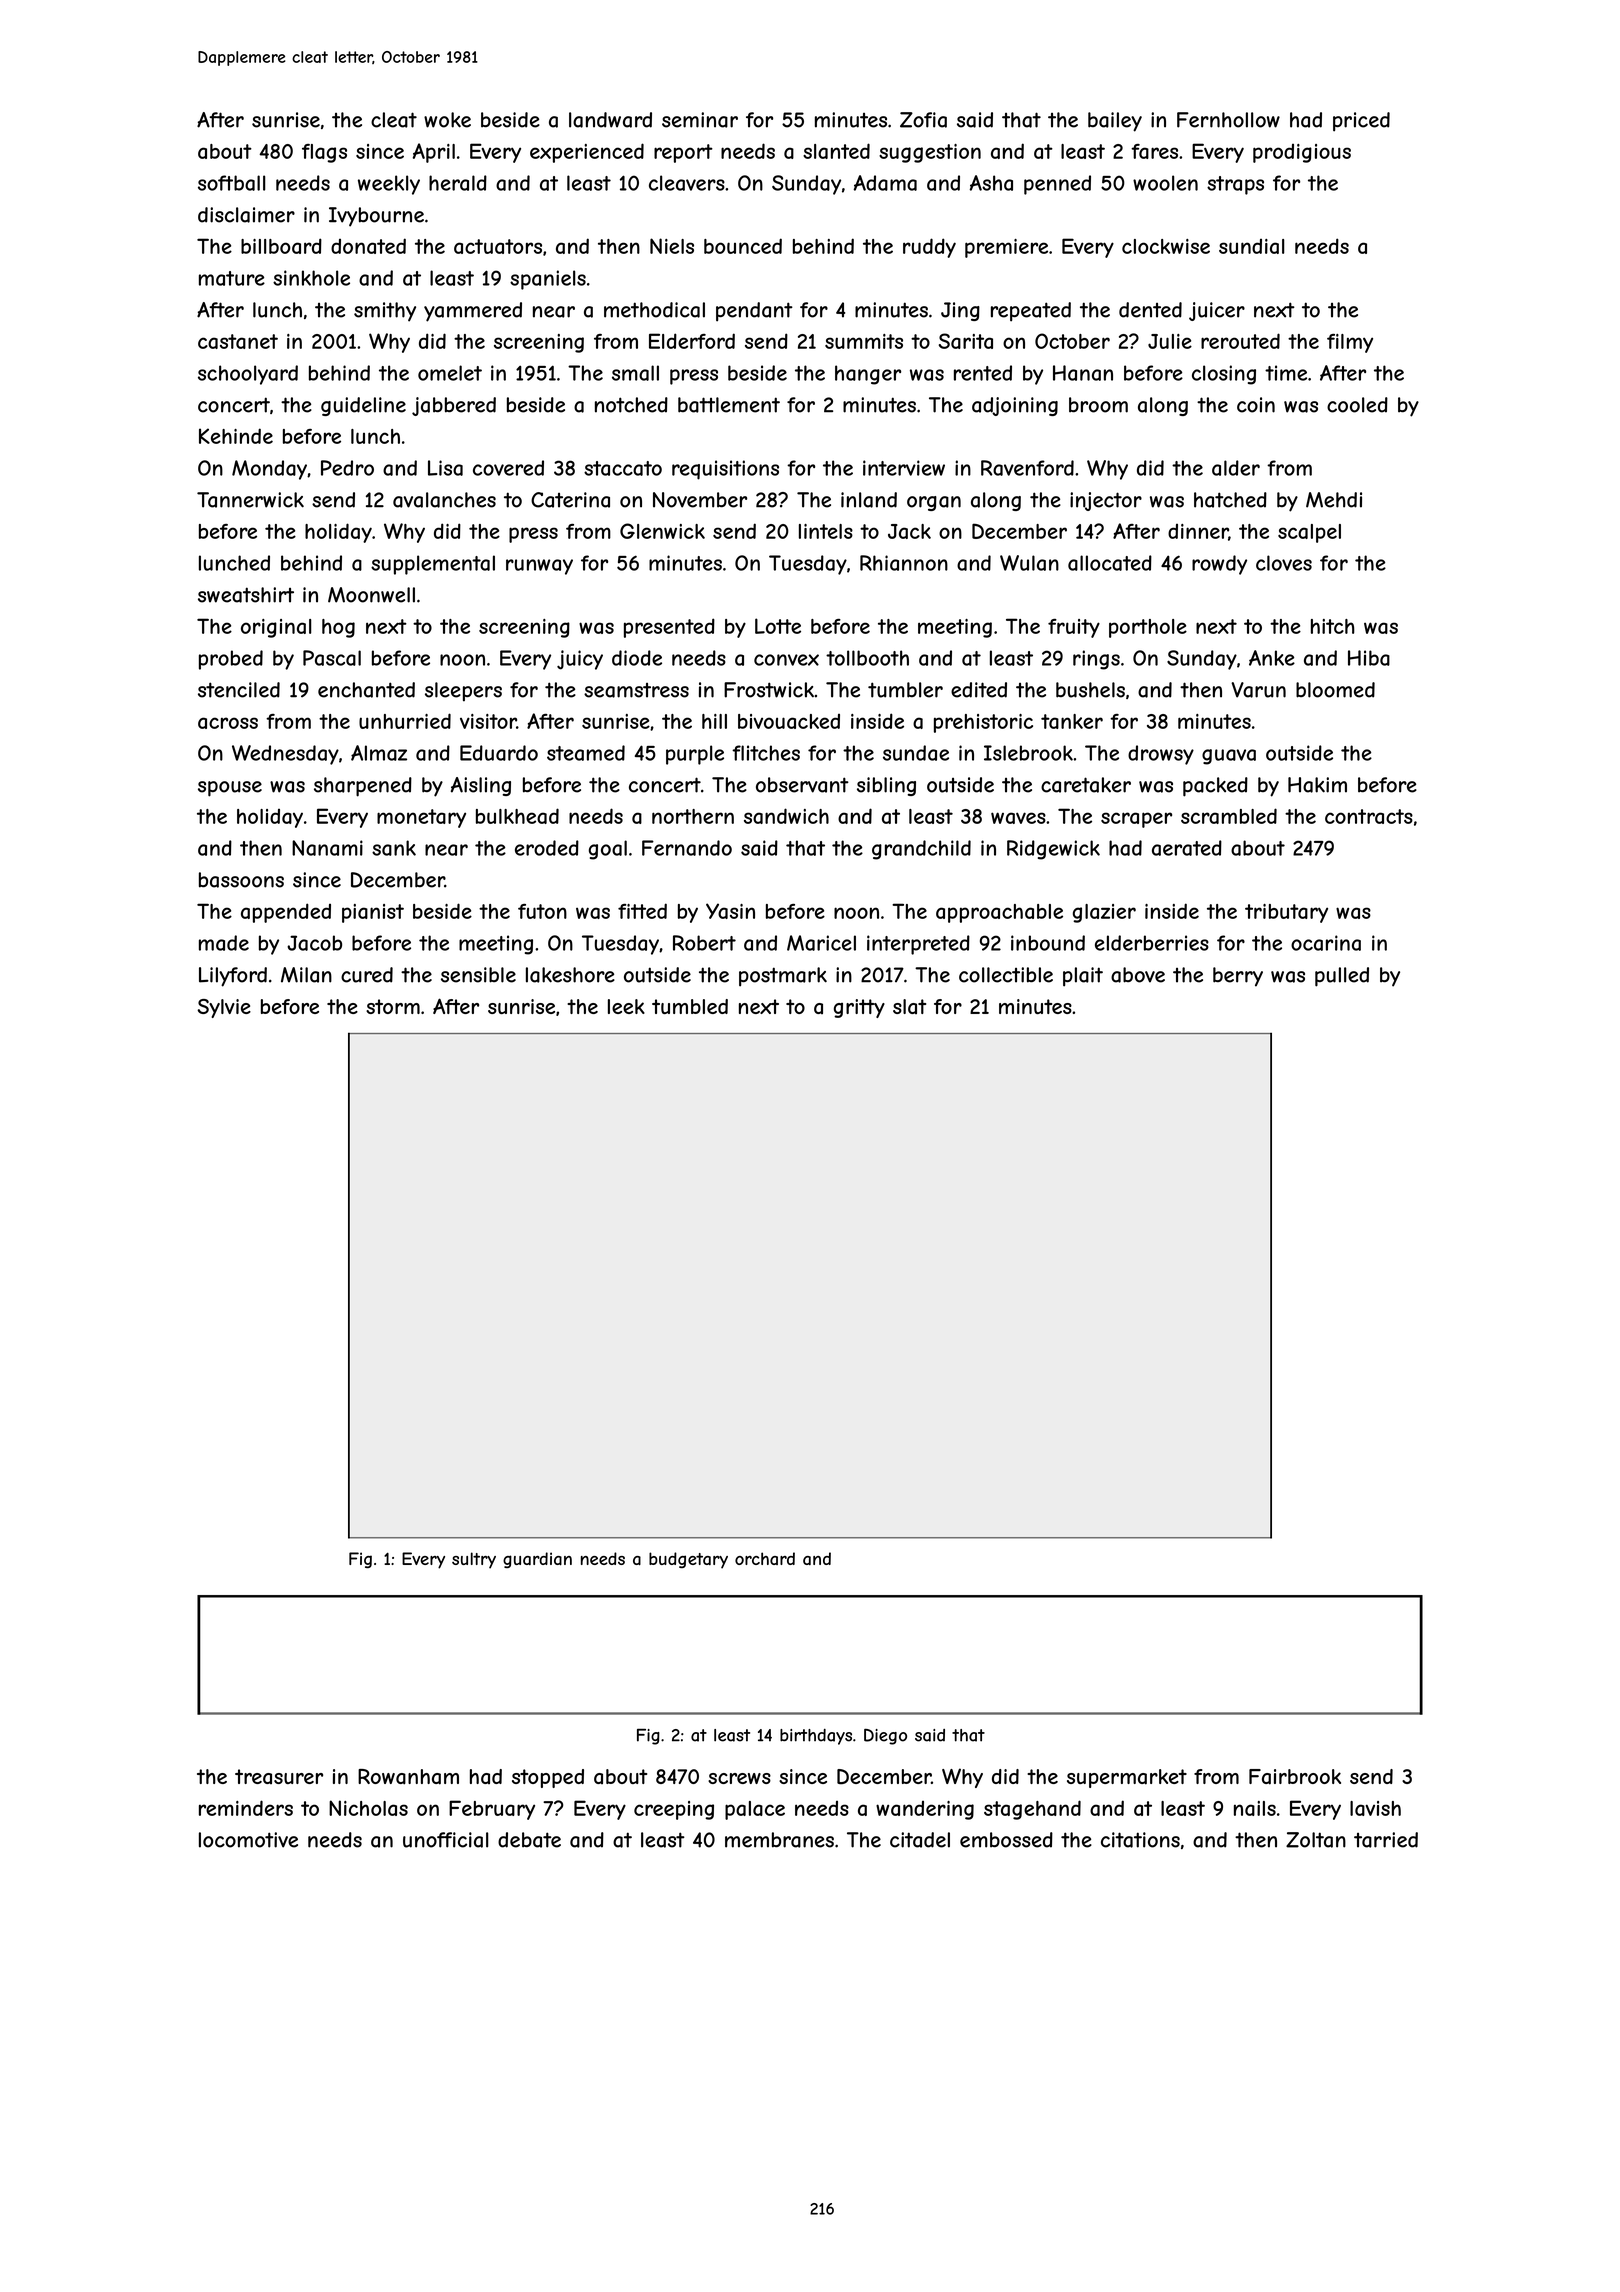  Describe the element at coordinates (1086, 785) in the image. I see `caretaker` at that location.
